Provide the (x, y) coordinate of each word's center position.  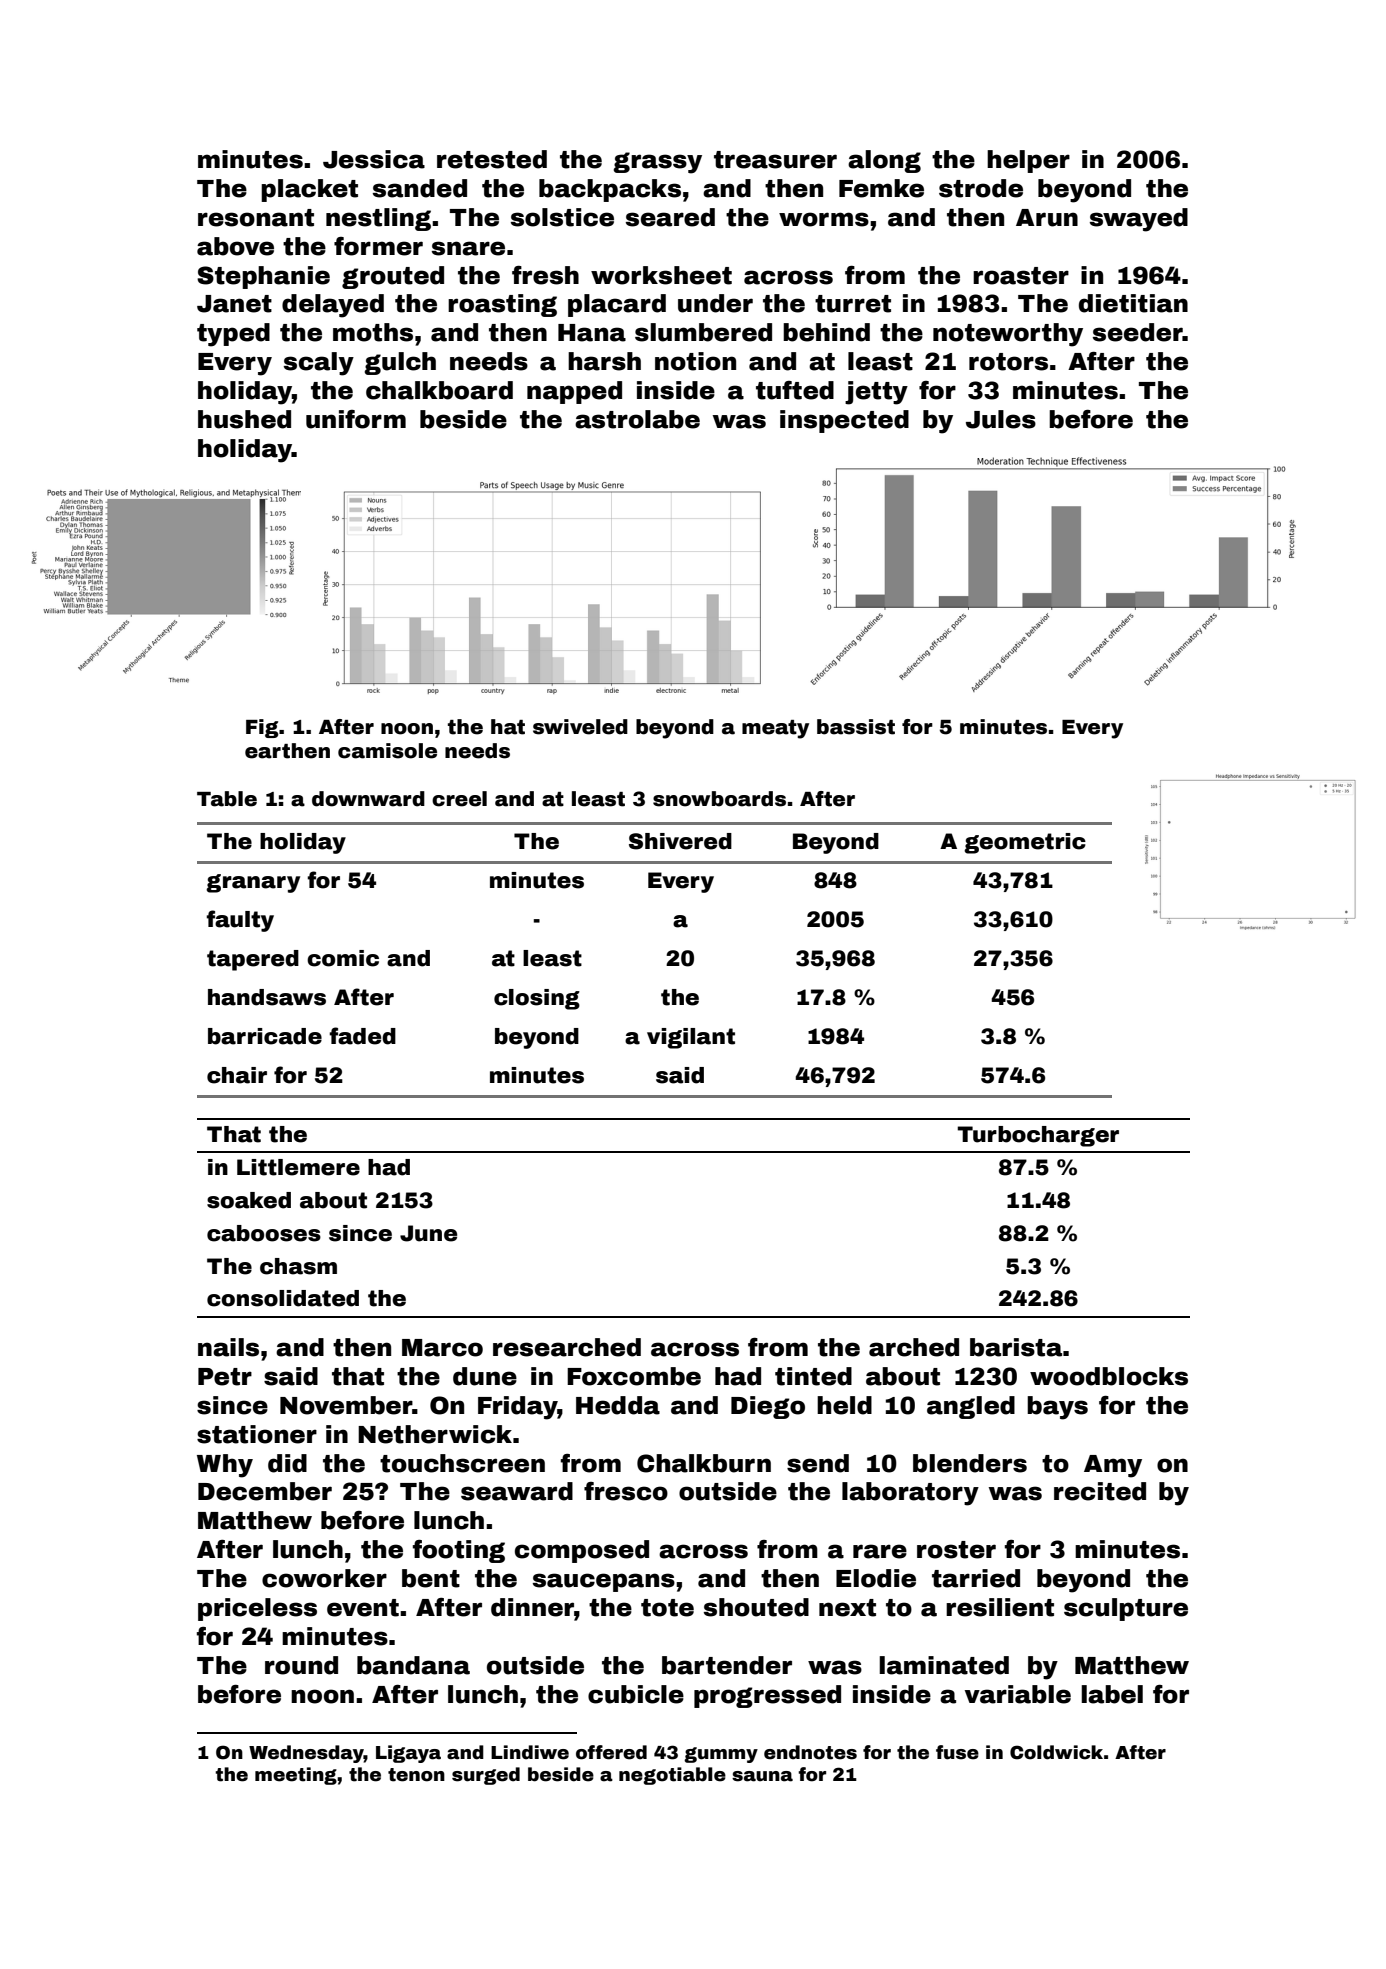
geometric (1025, 843)
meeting (296, 1776)
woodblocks (1109, 1376)
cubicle (636, 1694)
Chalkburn (704, 1463)
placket (309, 190)
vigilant (691, 1038)
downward (368, 799)
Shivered (680, 841)
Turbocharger (1038, 1136)
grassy (658, 163)
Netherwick (435, 1434)
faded (362, 1036)
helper (1028, 161)
